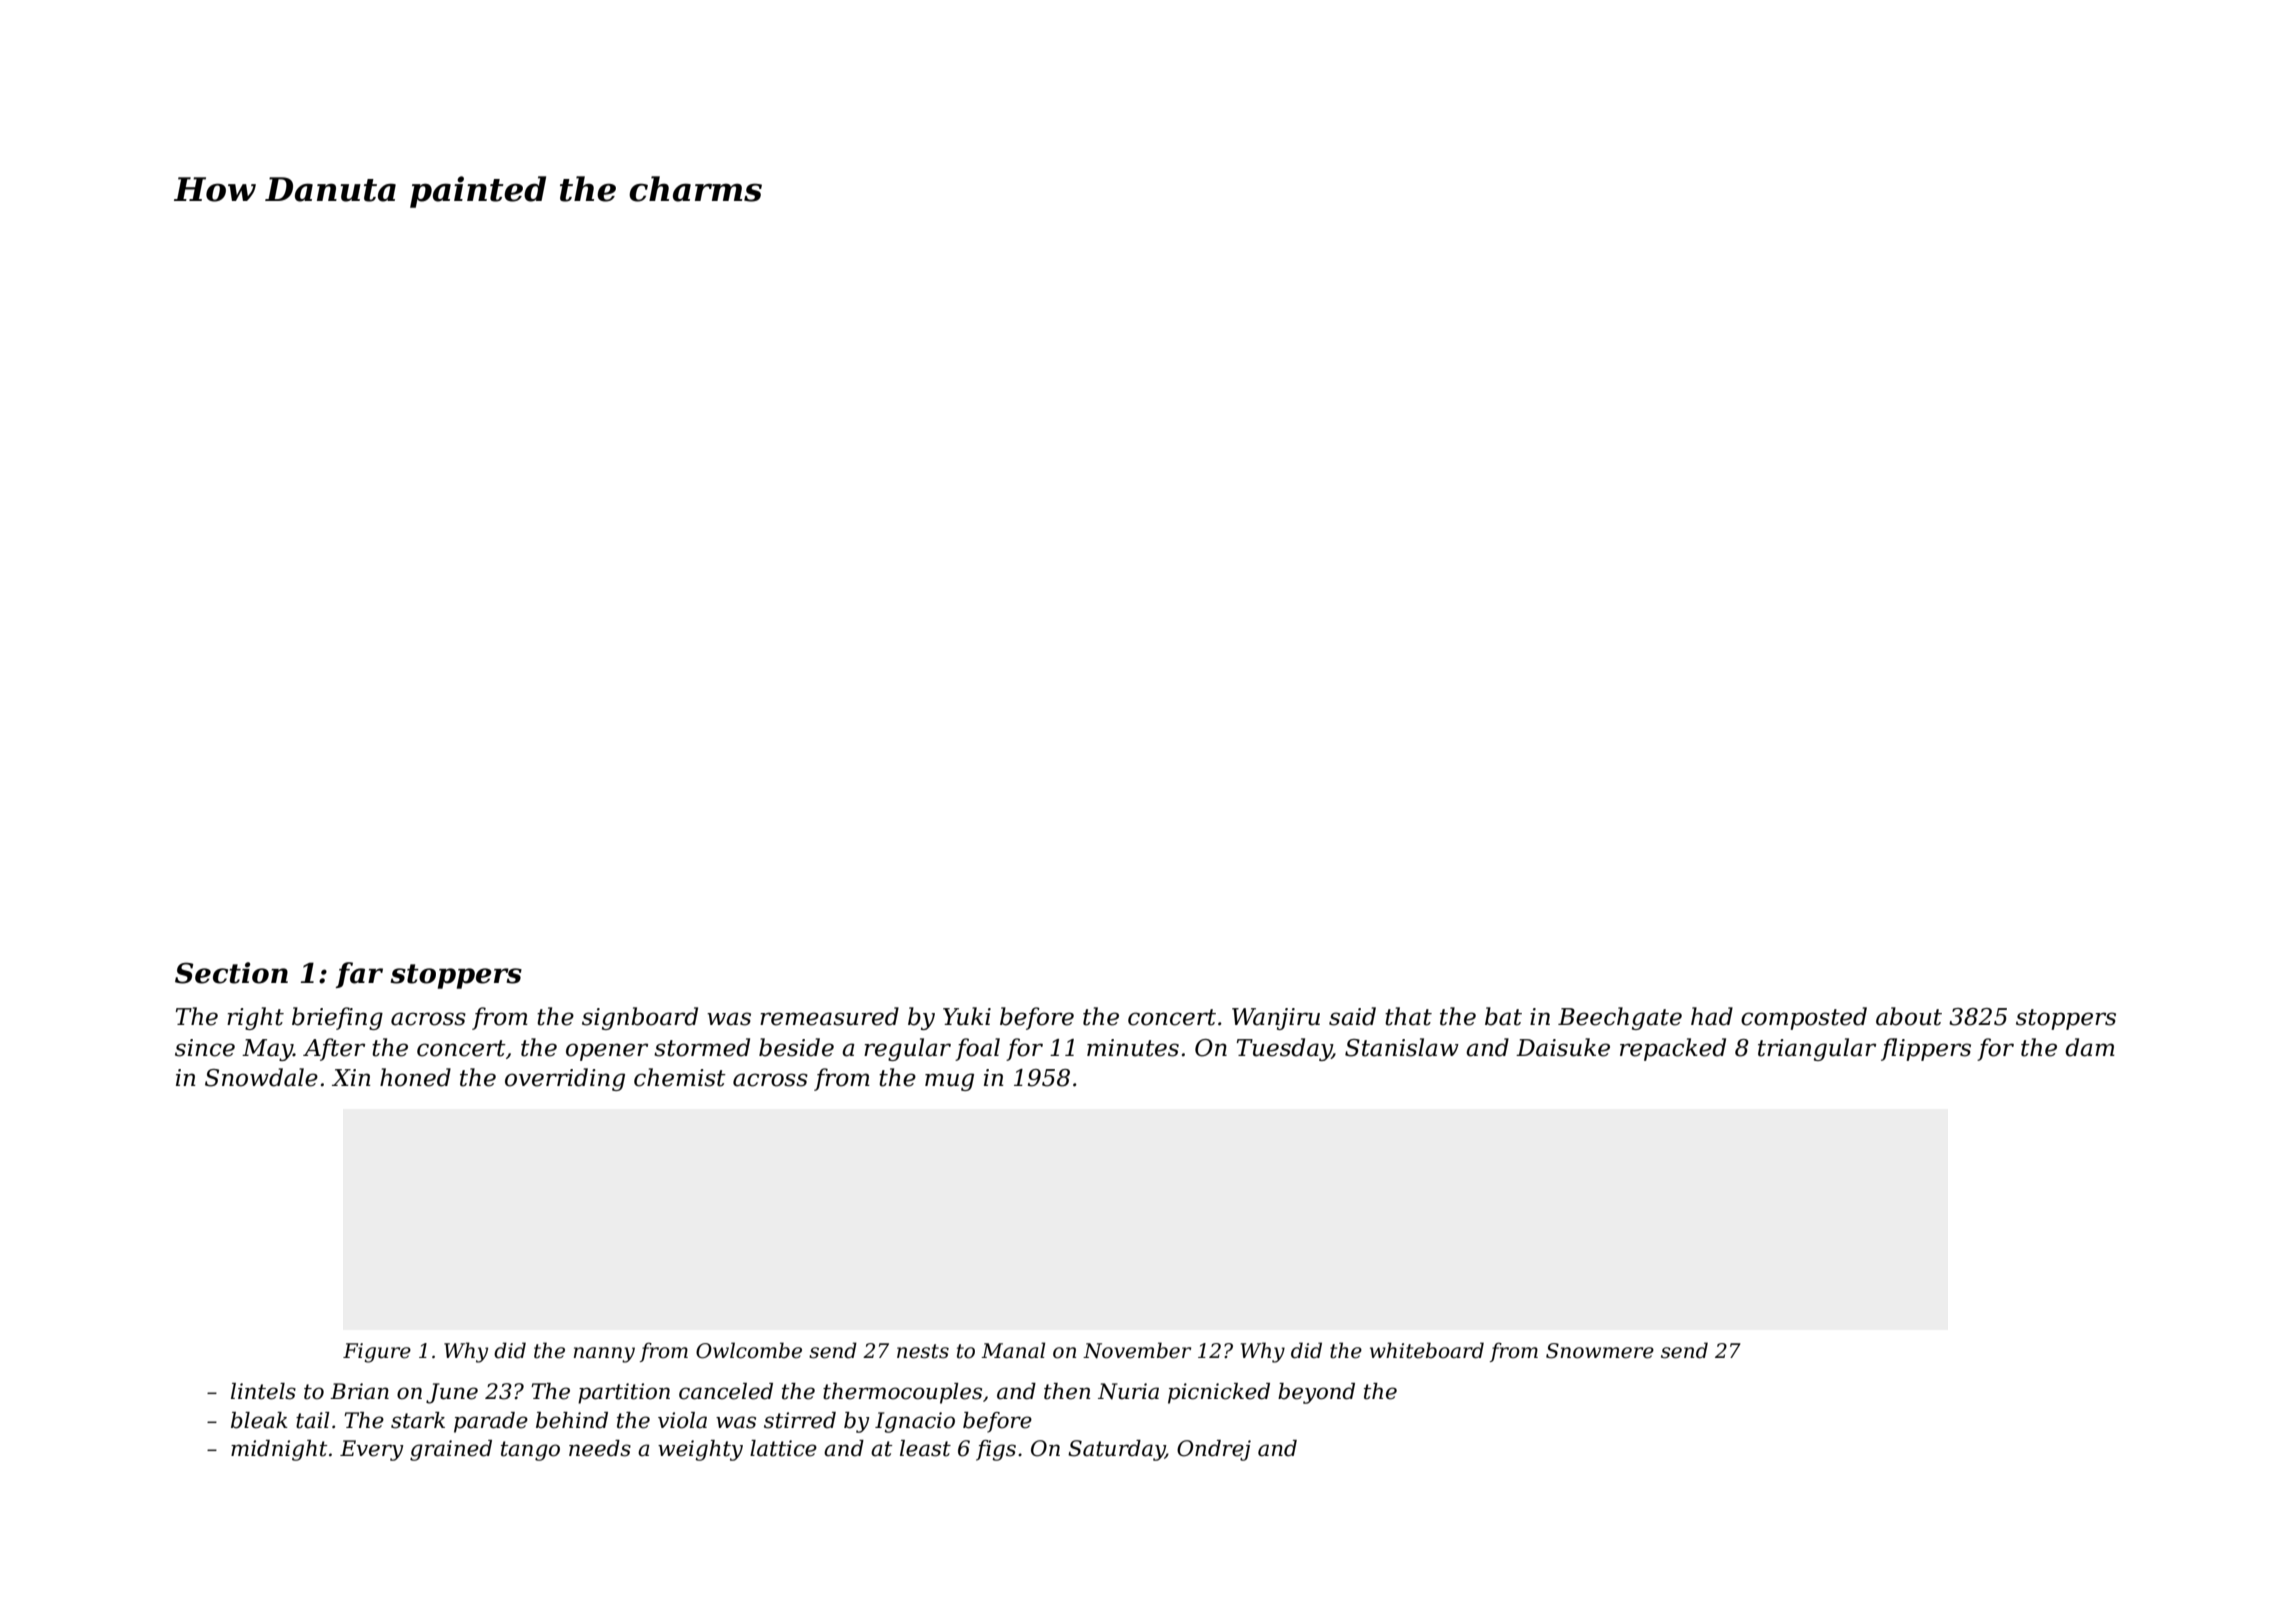  I want to click on November, so click(1137, 1350).
